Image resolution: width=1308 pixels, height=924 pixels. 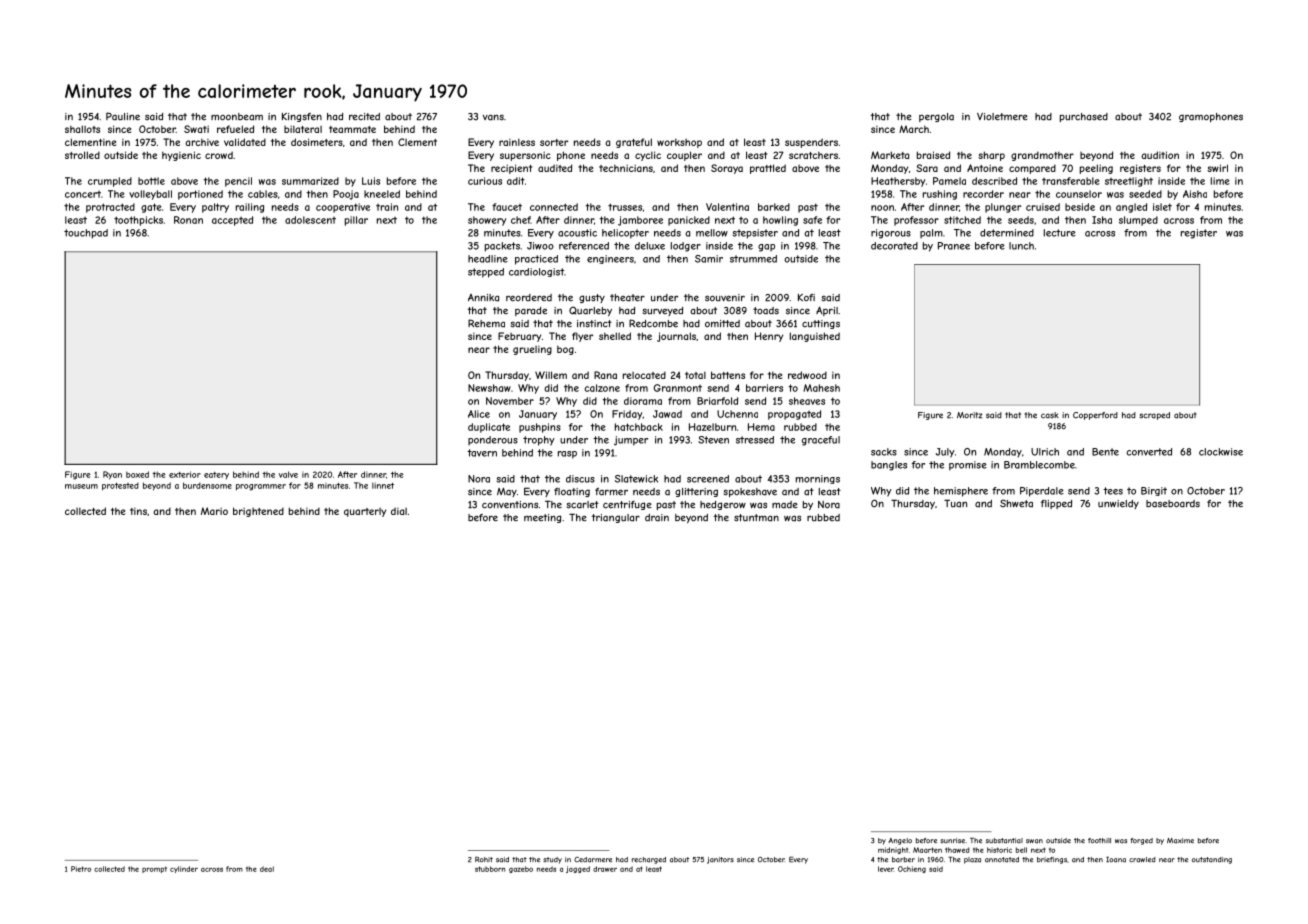 What do you see at coordinates (764, 388) in the document?
I see `barriers` at bounding box center [764, 388].
